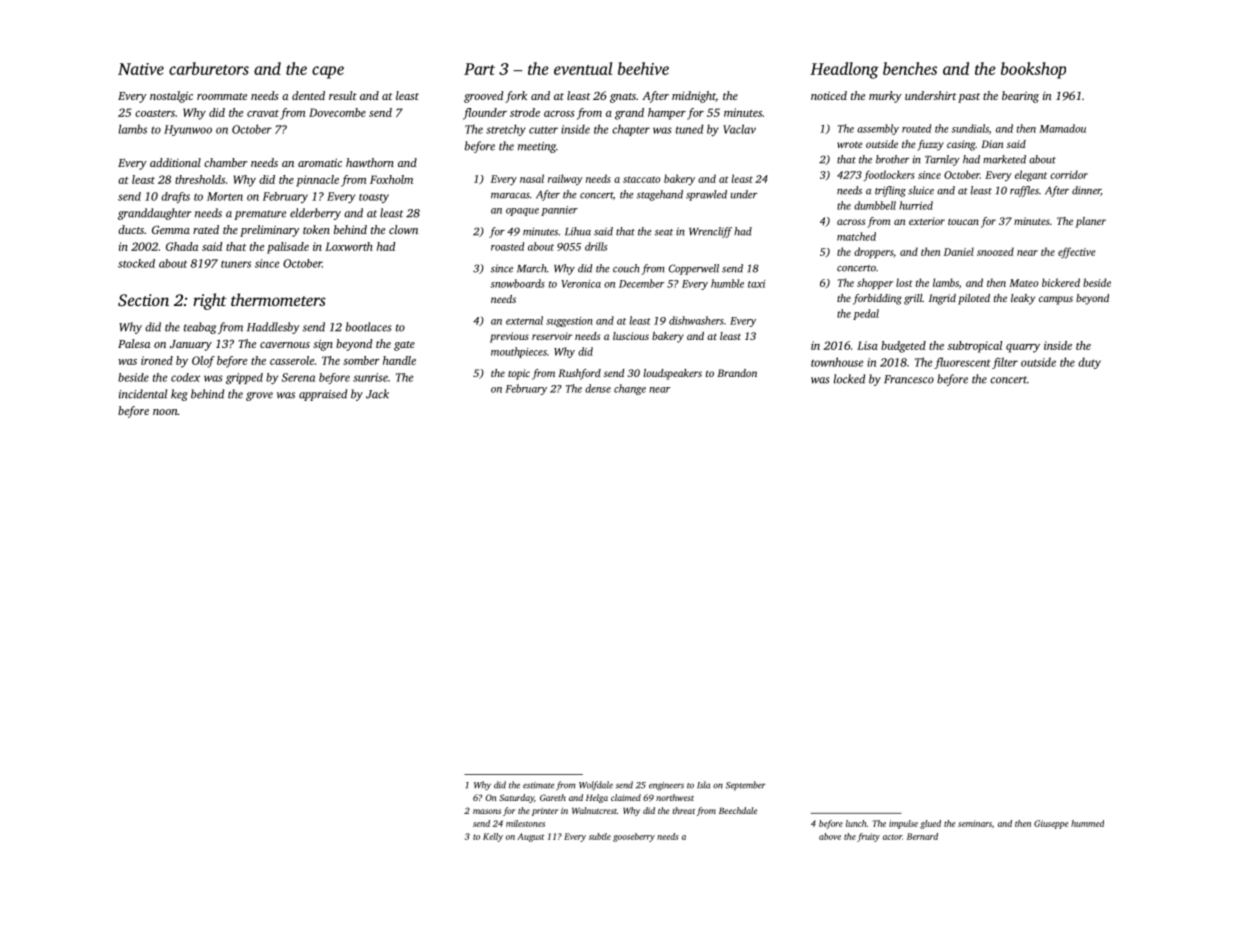  What do you see at coordinates (1069, 174) in the screenshot?
I see `corridor` at bounding box center [1069, 174].
